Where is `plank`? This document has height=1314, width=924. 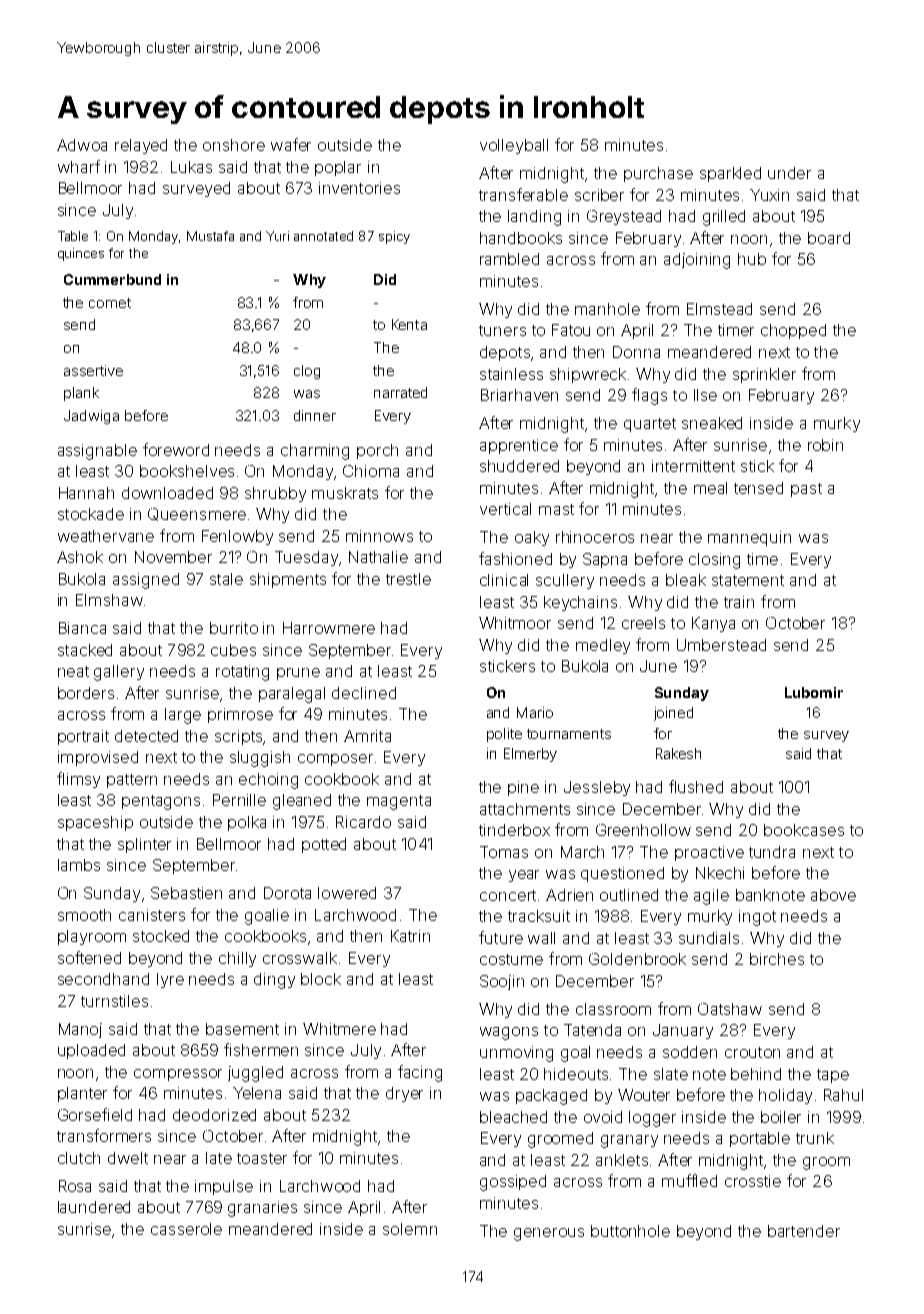 plank is located at coordinates (81, 394).
